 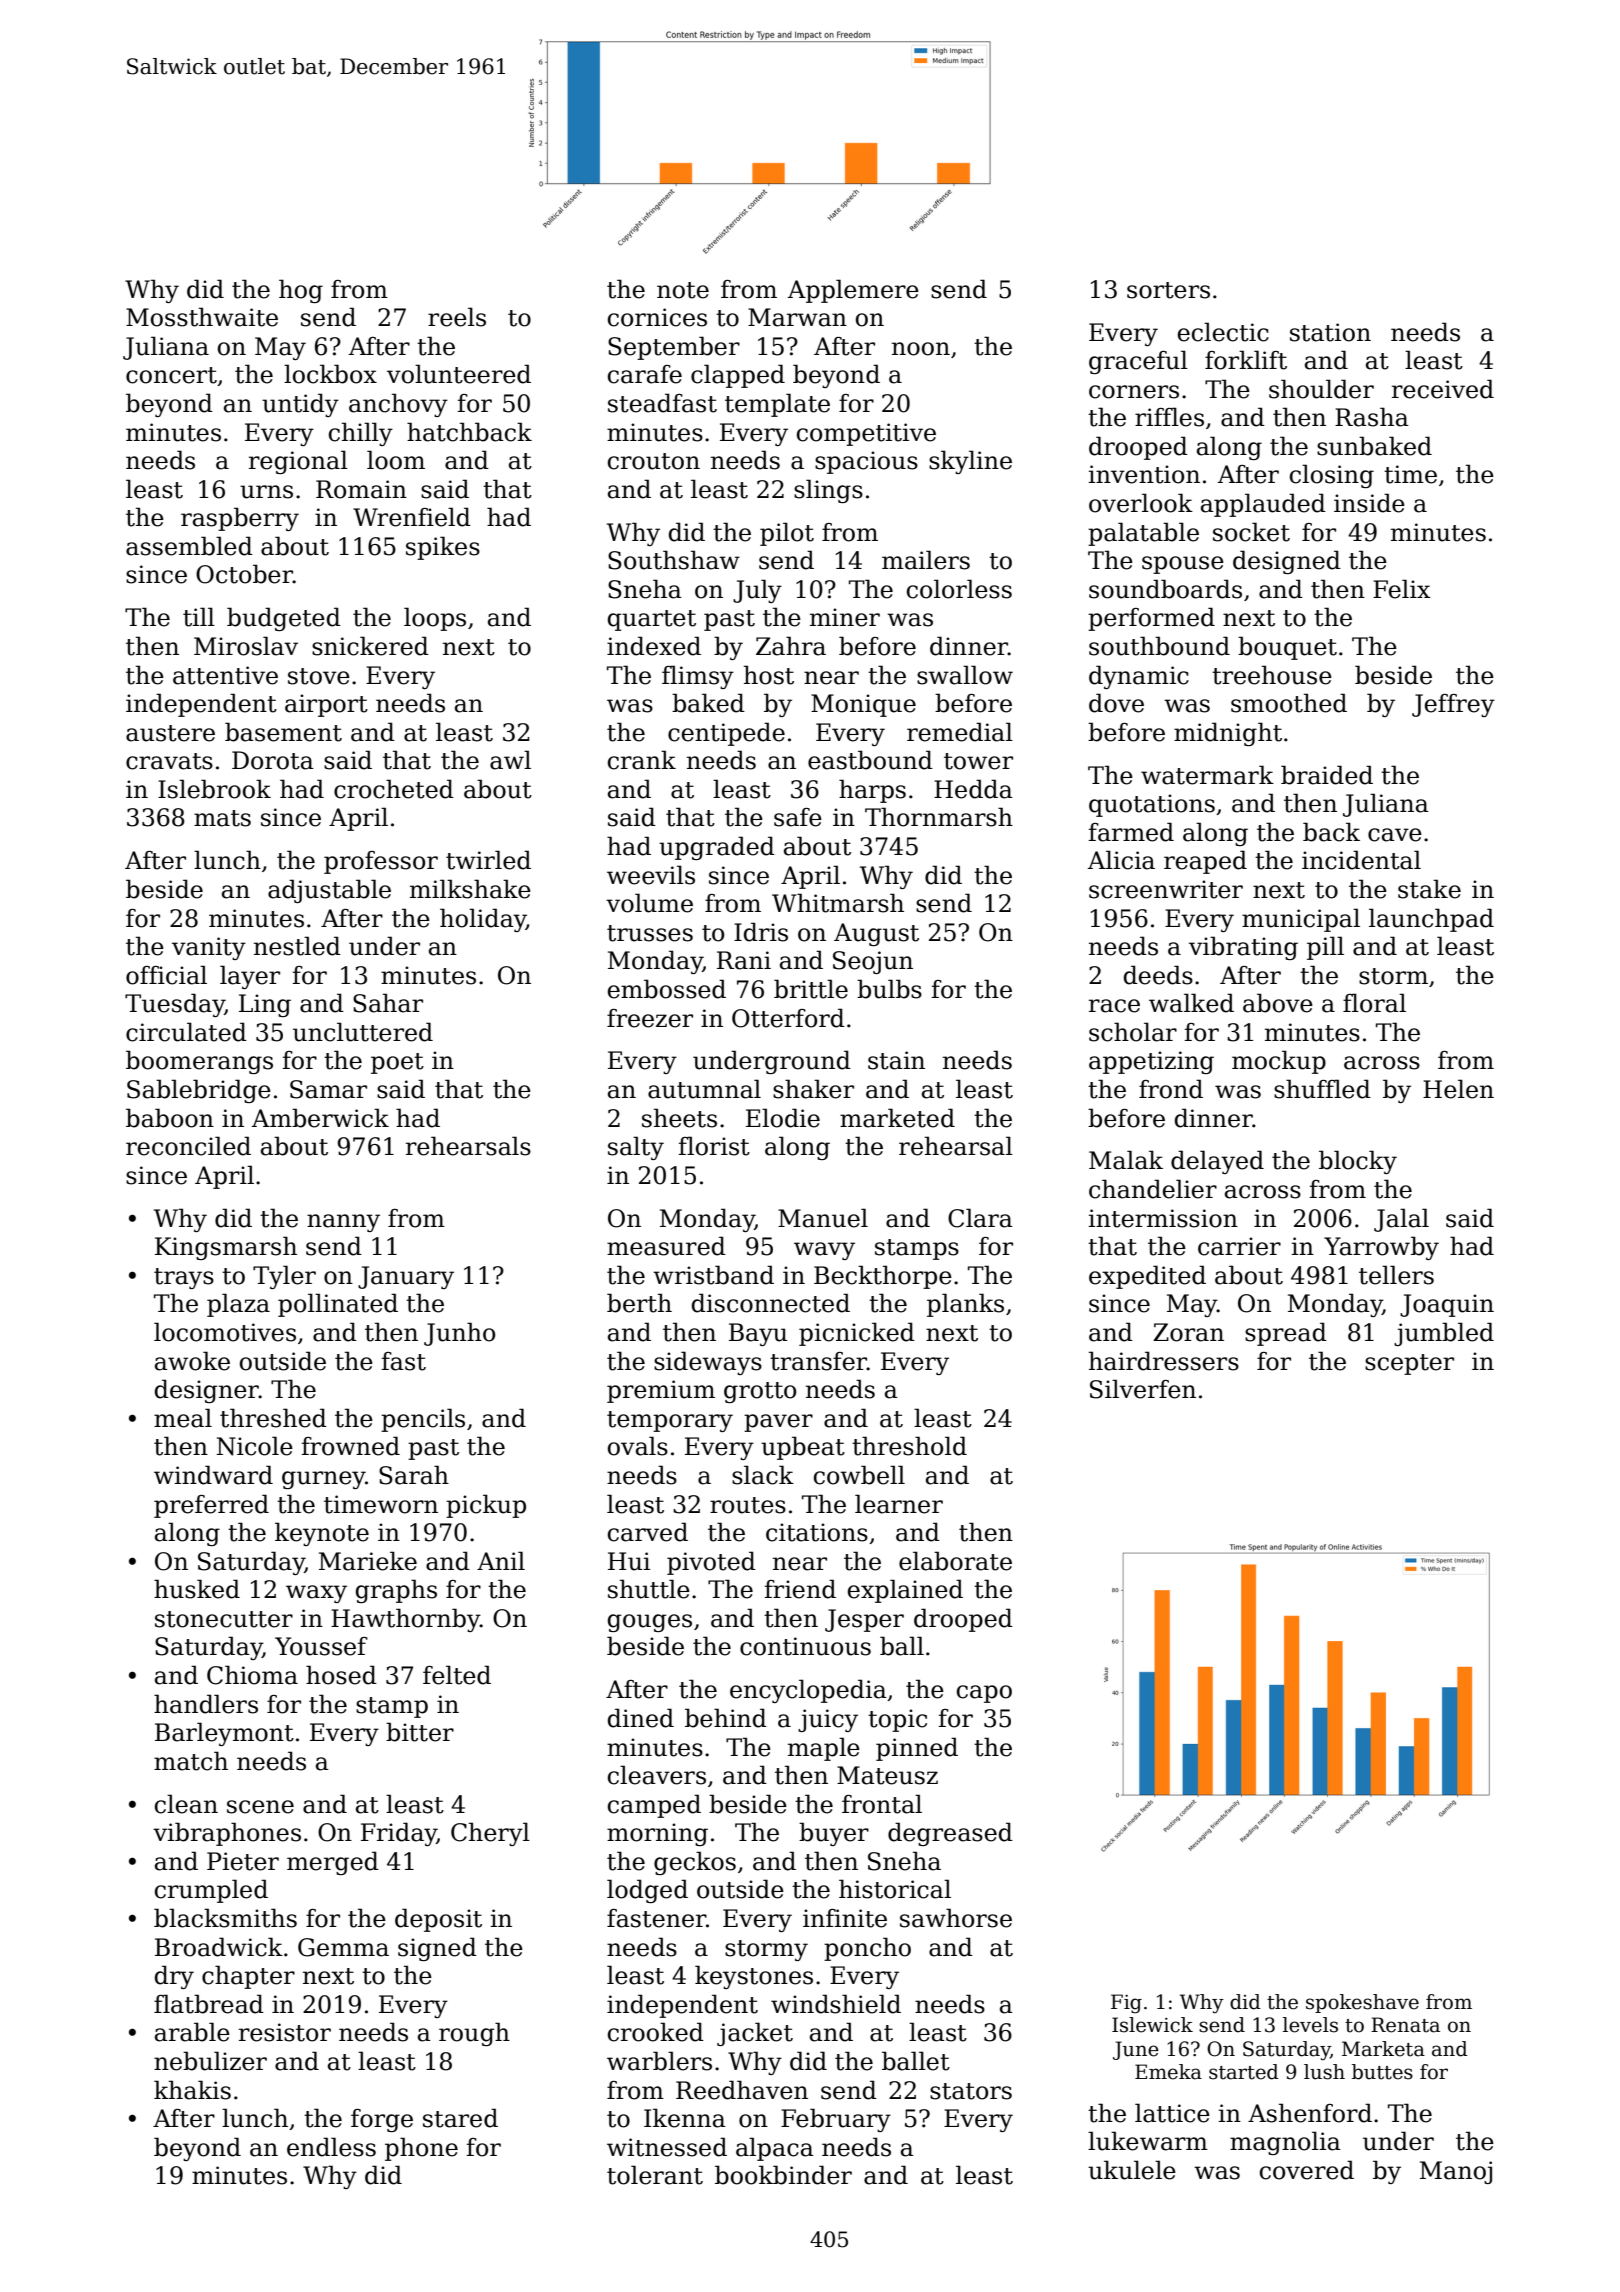 What do you see at coordinates (1409, 1364) in the document?
I see `scepter` at bounding box center [1409, 1364].
